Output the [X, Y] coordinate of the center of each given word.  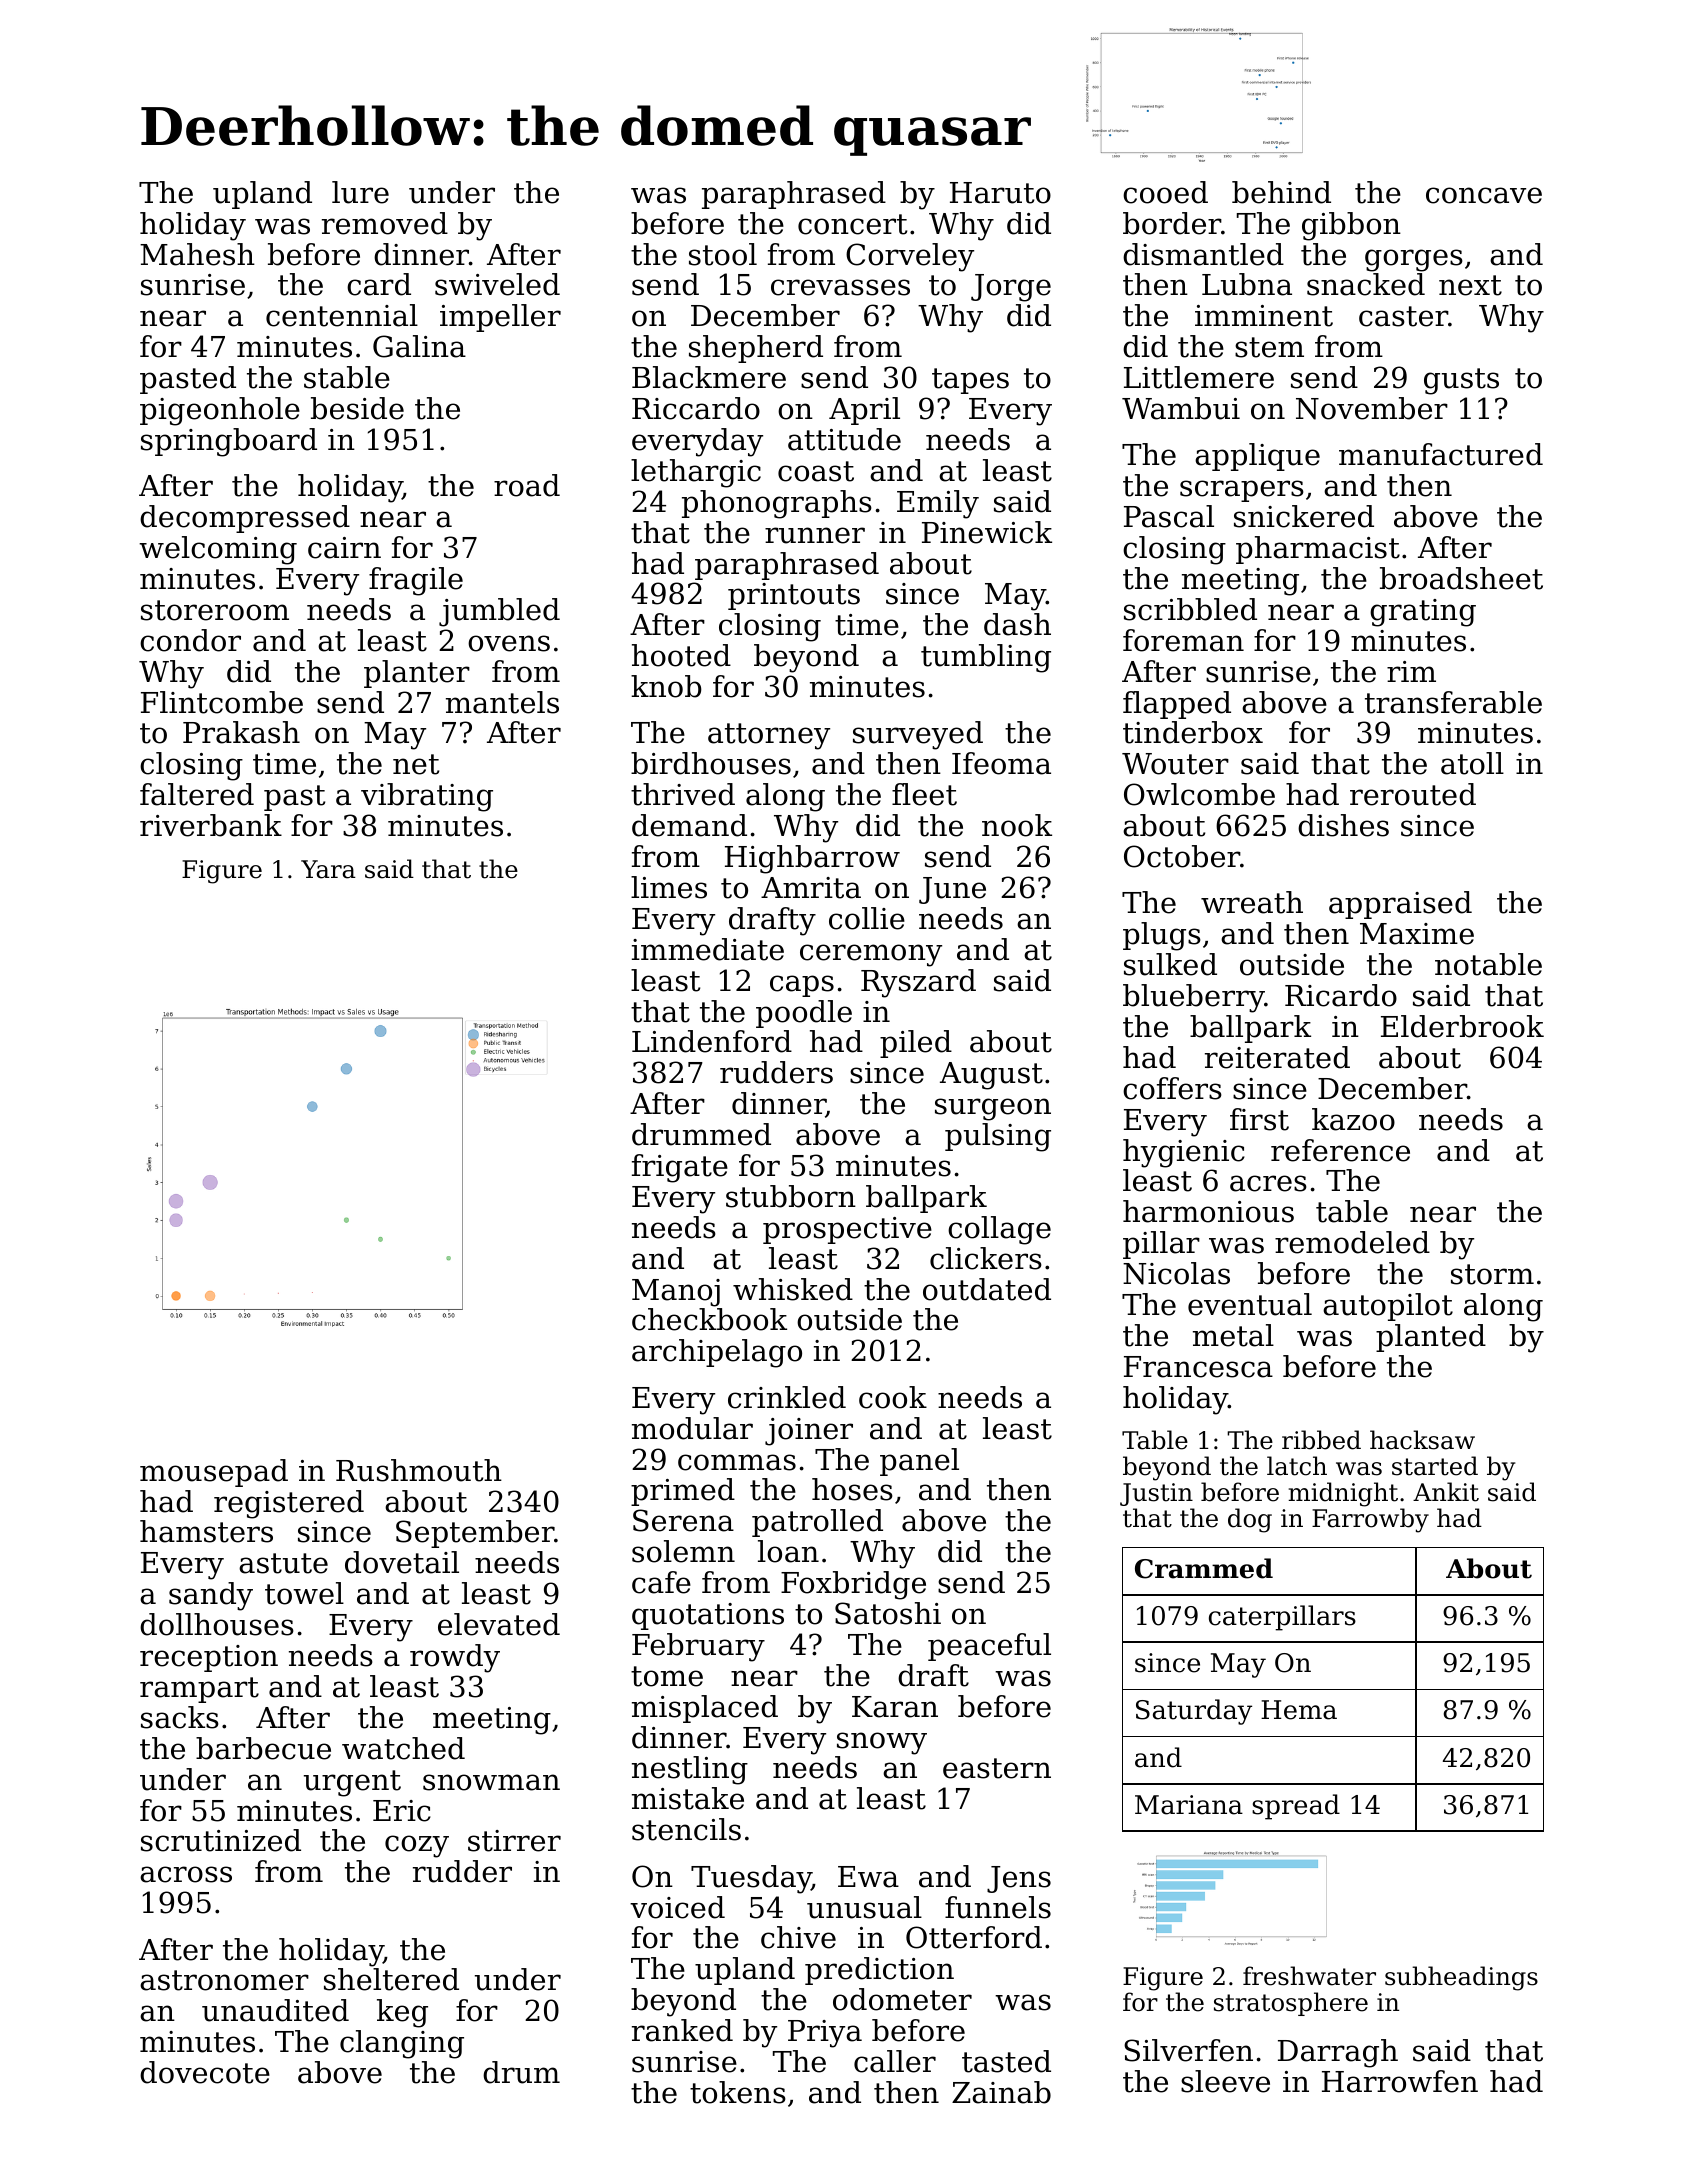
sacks [180, 1717]
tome [667, 1676]
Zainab [1001, 2092]
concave [1484, 195]
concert [852, 224]
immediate [708, 949]
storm [1492, 1274]
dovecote [205, 2072]
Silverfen [1188, 2050]
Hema [1299, 1710]
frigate [680, 1168]
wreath [1252, 902]
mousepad [214, 1473]
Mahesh [197, 254]
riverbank [211, 825]
